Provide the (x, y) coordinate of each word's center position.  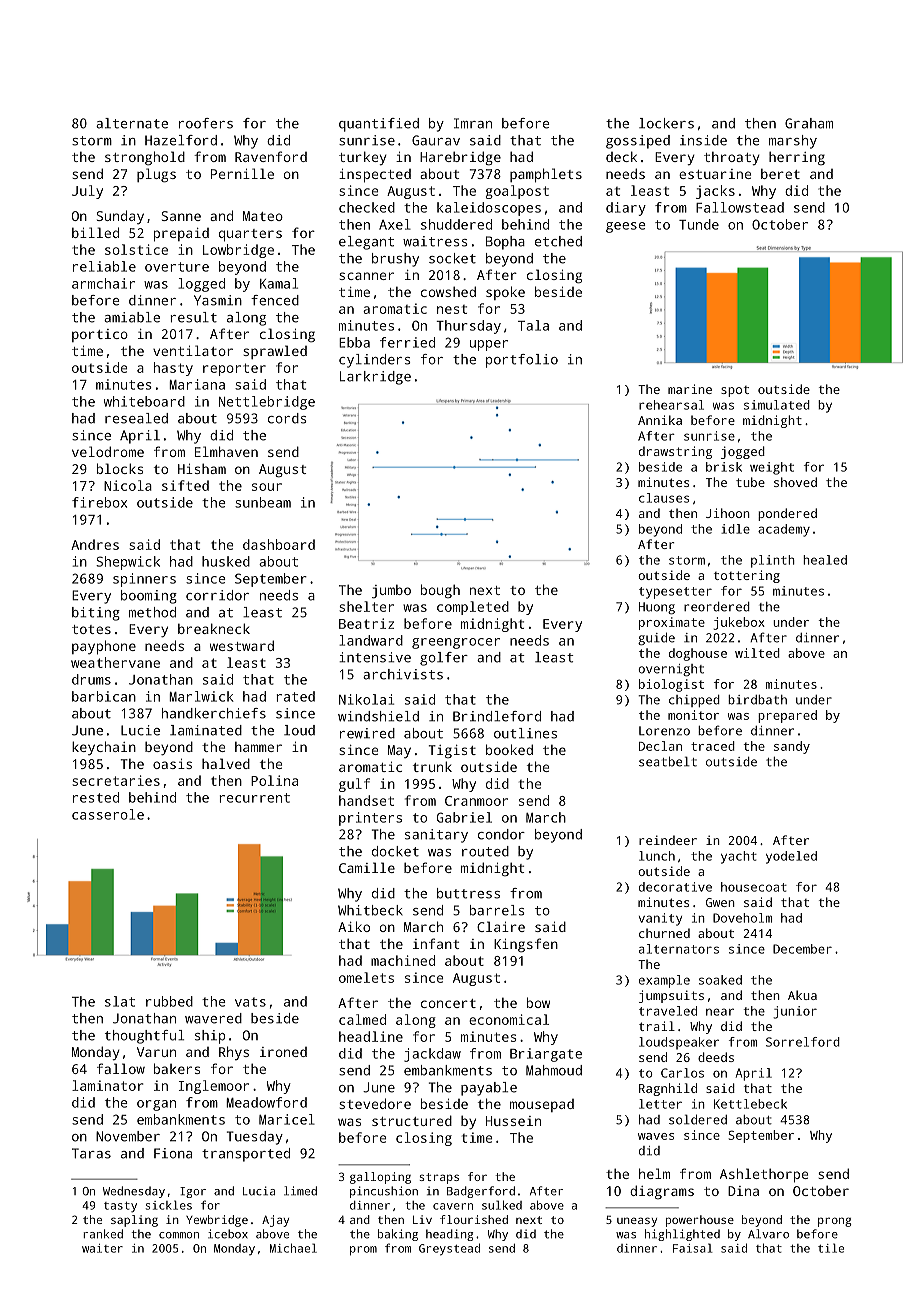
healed (825, 560)
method (152, 612)
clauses (664, 498)
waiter (102, 1248)
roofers (206, 123)
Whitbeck (370, 910)
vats (250, 1002)
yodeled (791, 857)
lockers (666, 123)
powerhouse (700, 1221)
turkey (363, 158)
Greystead (449, 1249)
